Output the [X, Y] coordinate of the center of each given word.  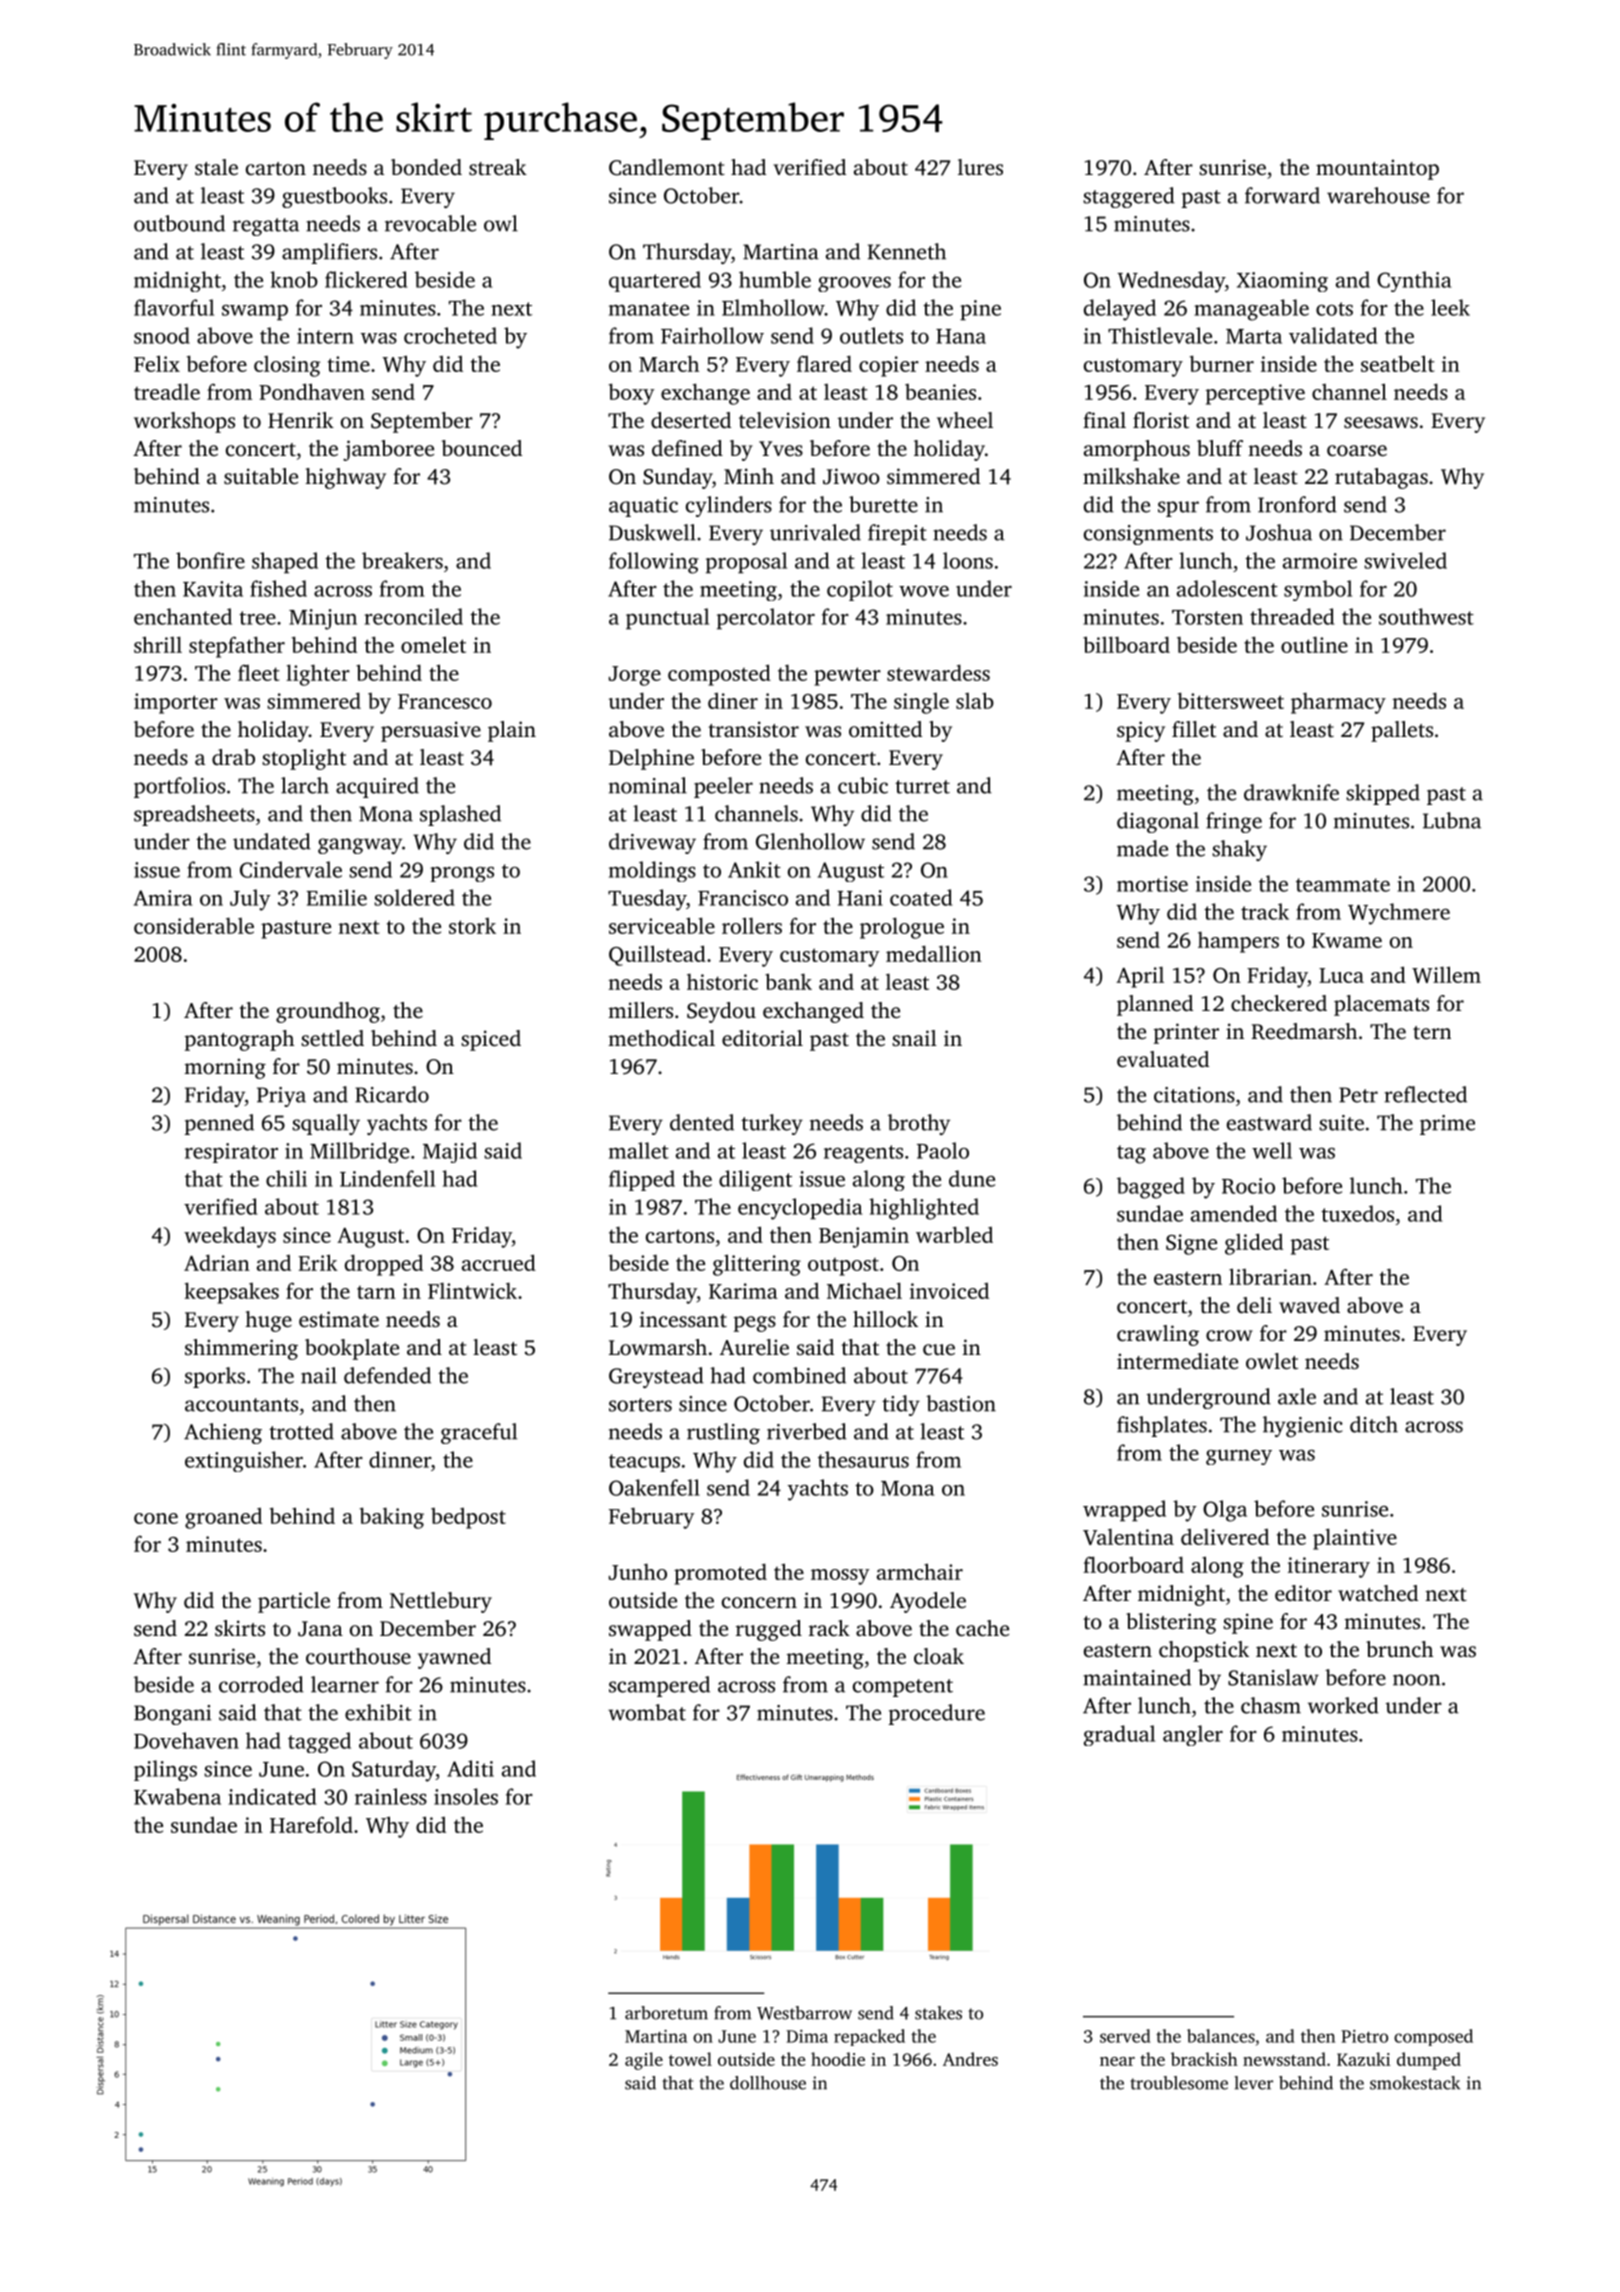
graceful [479, 1433]
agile [644, 2061]
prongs [462, 874]
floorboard [1133, 1564]
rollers [752, 925]
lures [980, 167]
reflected [1425, 1094]
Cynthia [1414, 281]
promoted [720, 1574]
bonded [426, 167]
